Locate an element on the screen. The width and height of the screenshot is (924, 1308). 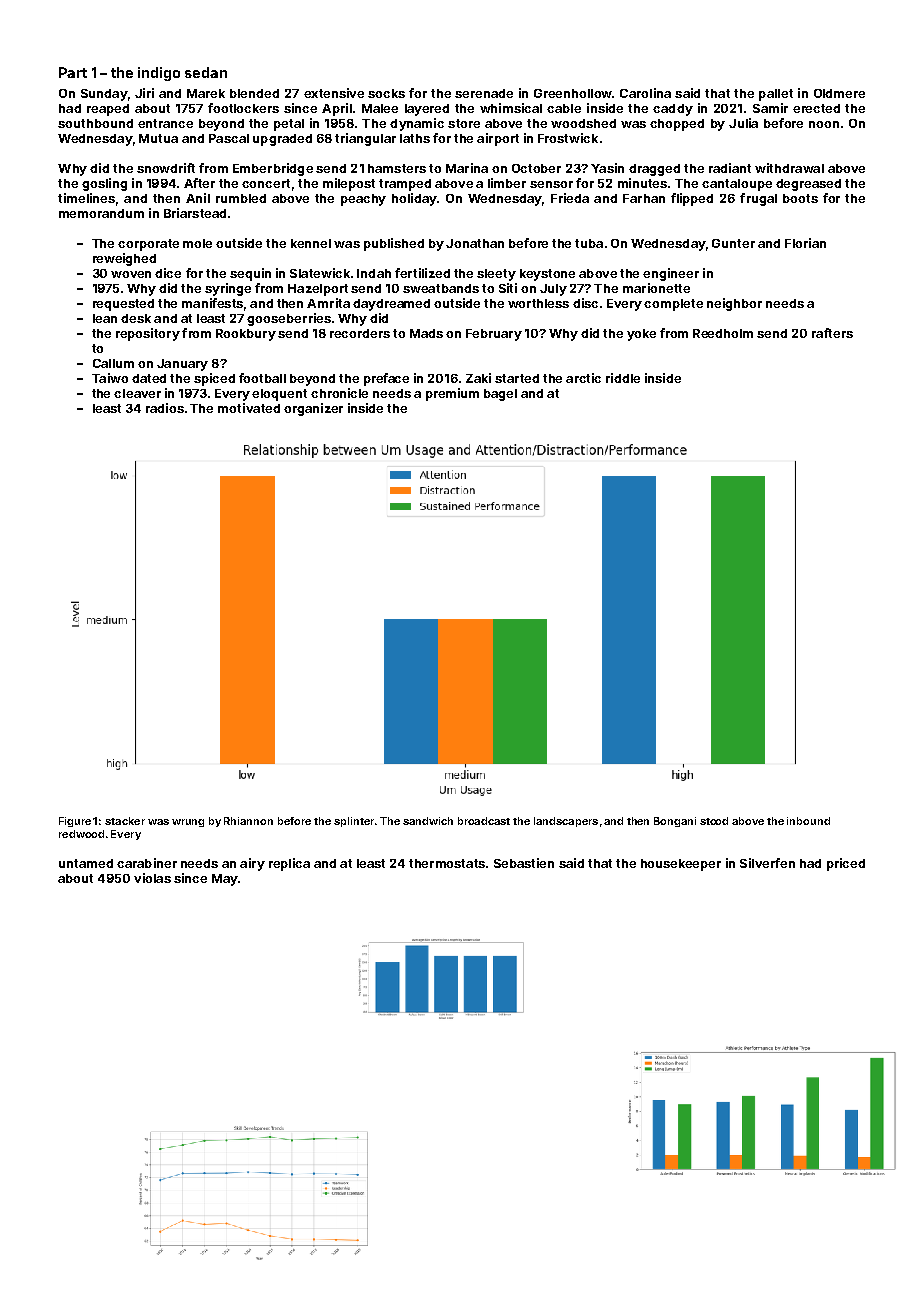
repository is located at coordinates (148, 334).
